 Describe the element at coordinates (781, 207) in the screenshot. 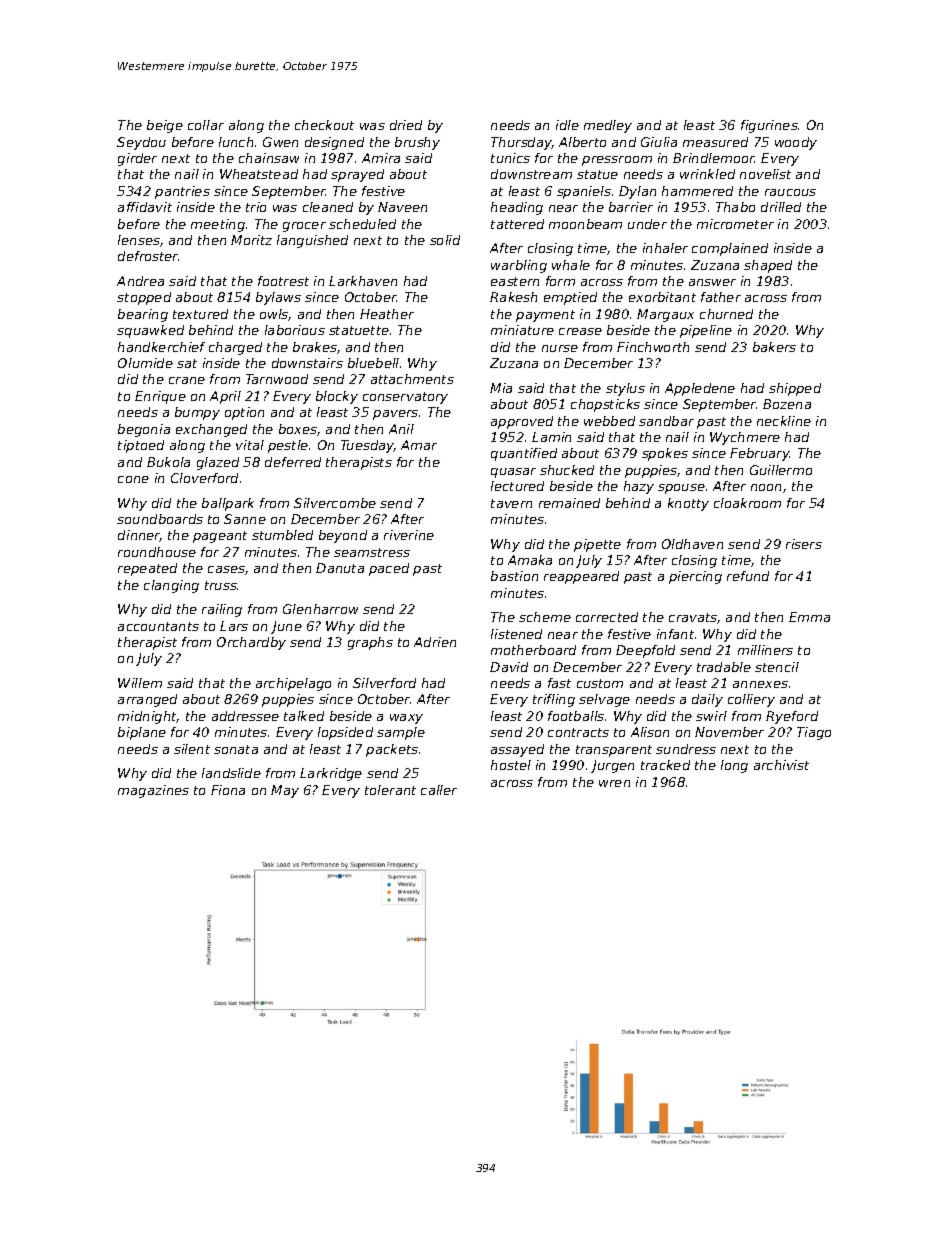

I see `drilled` at that location.
